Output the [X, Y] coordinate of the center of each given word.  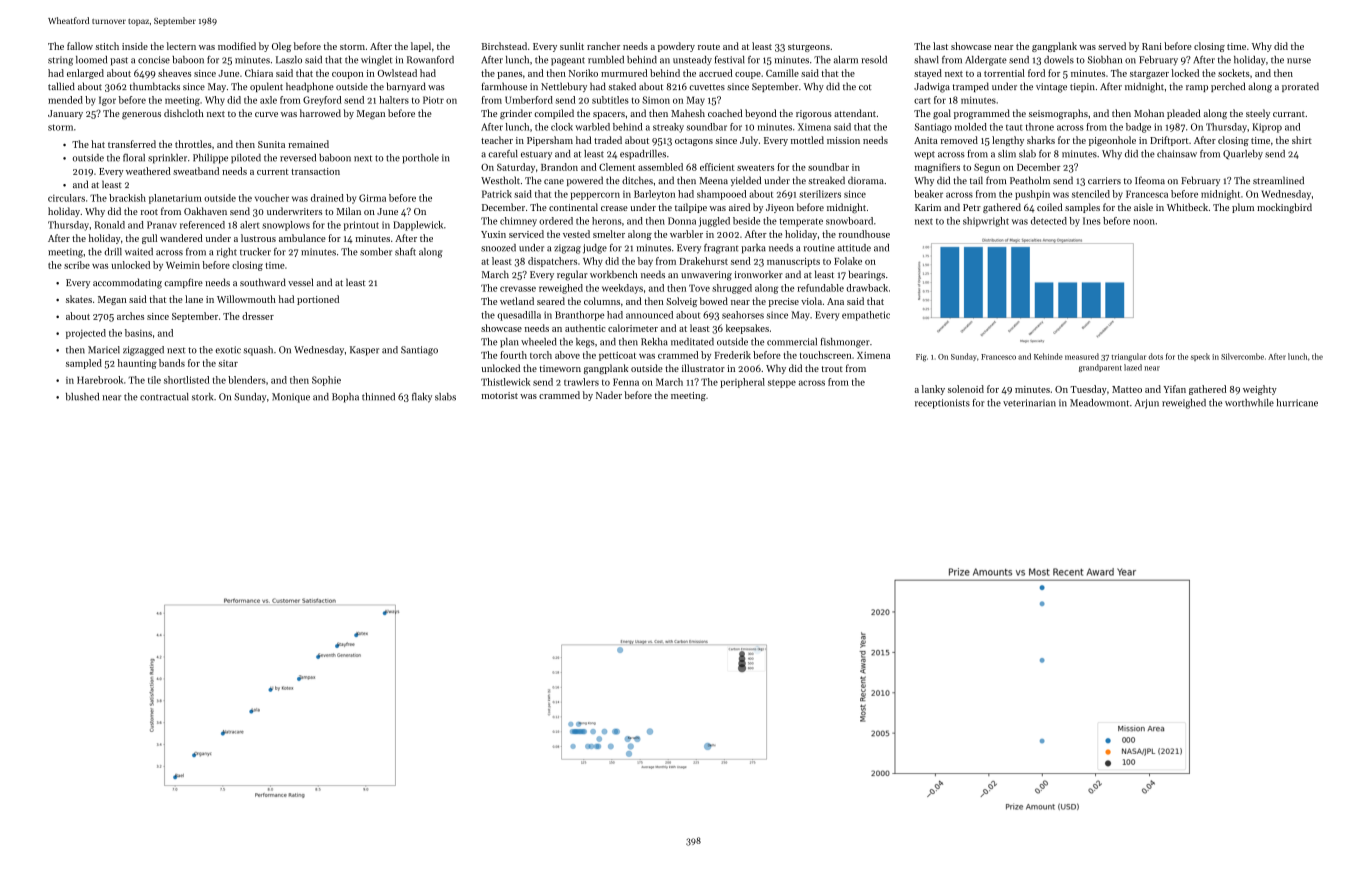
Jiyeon [780, 208]
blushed [82, 397]
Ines [1092, 221]
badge [1138, 128]
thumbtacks [155, 86]
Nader [609, 395]
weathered [148, 171]
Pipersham [550, 141]
